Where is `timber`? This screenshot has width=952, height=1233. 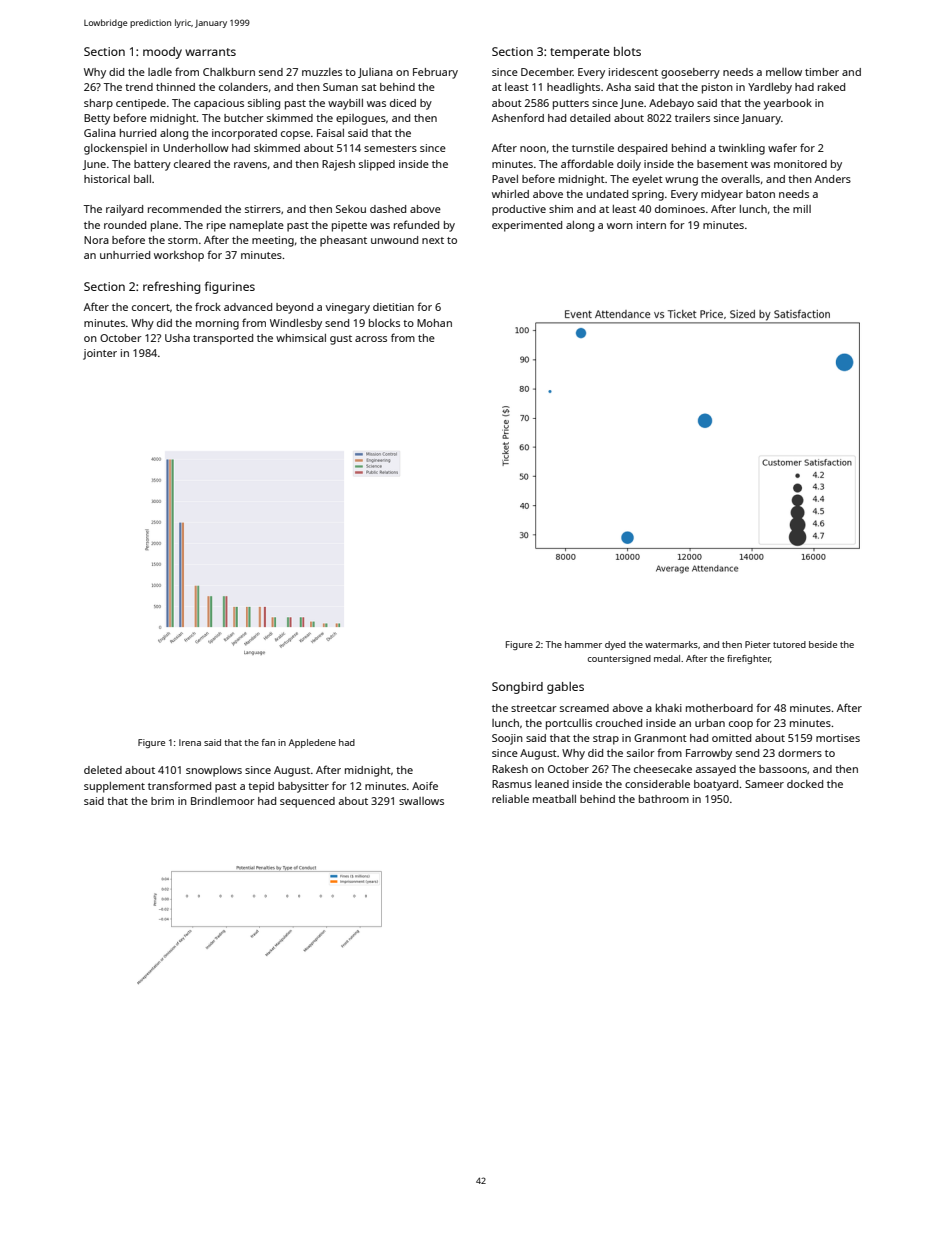 timber is located at coordinates (822, 72).
